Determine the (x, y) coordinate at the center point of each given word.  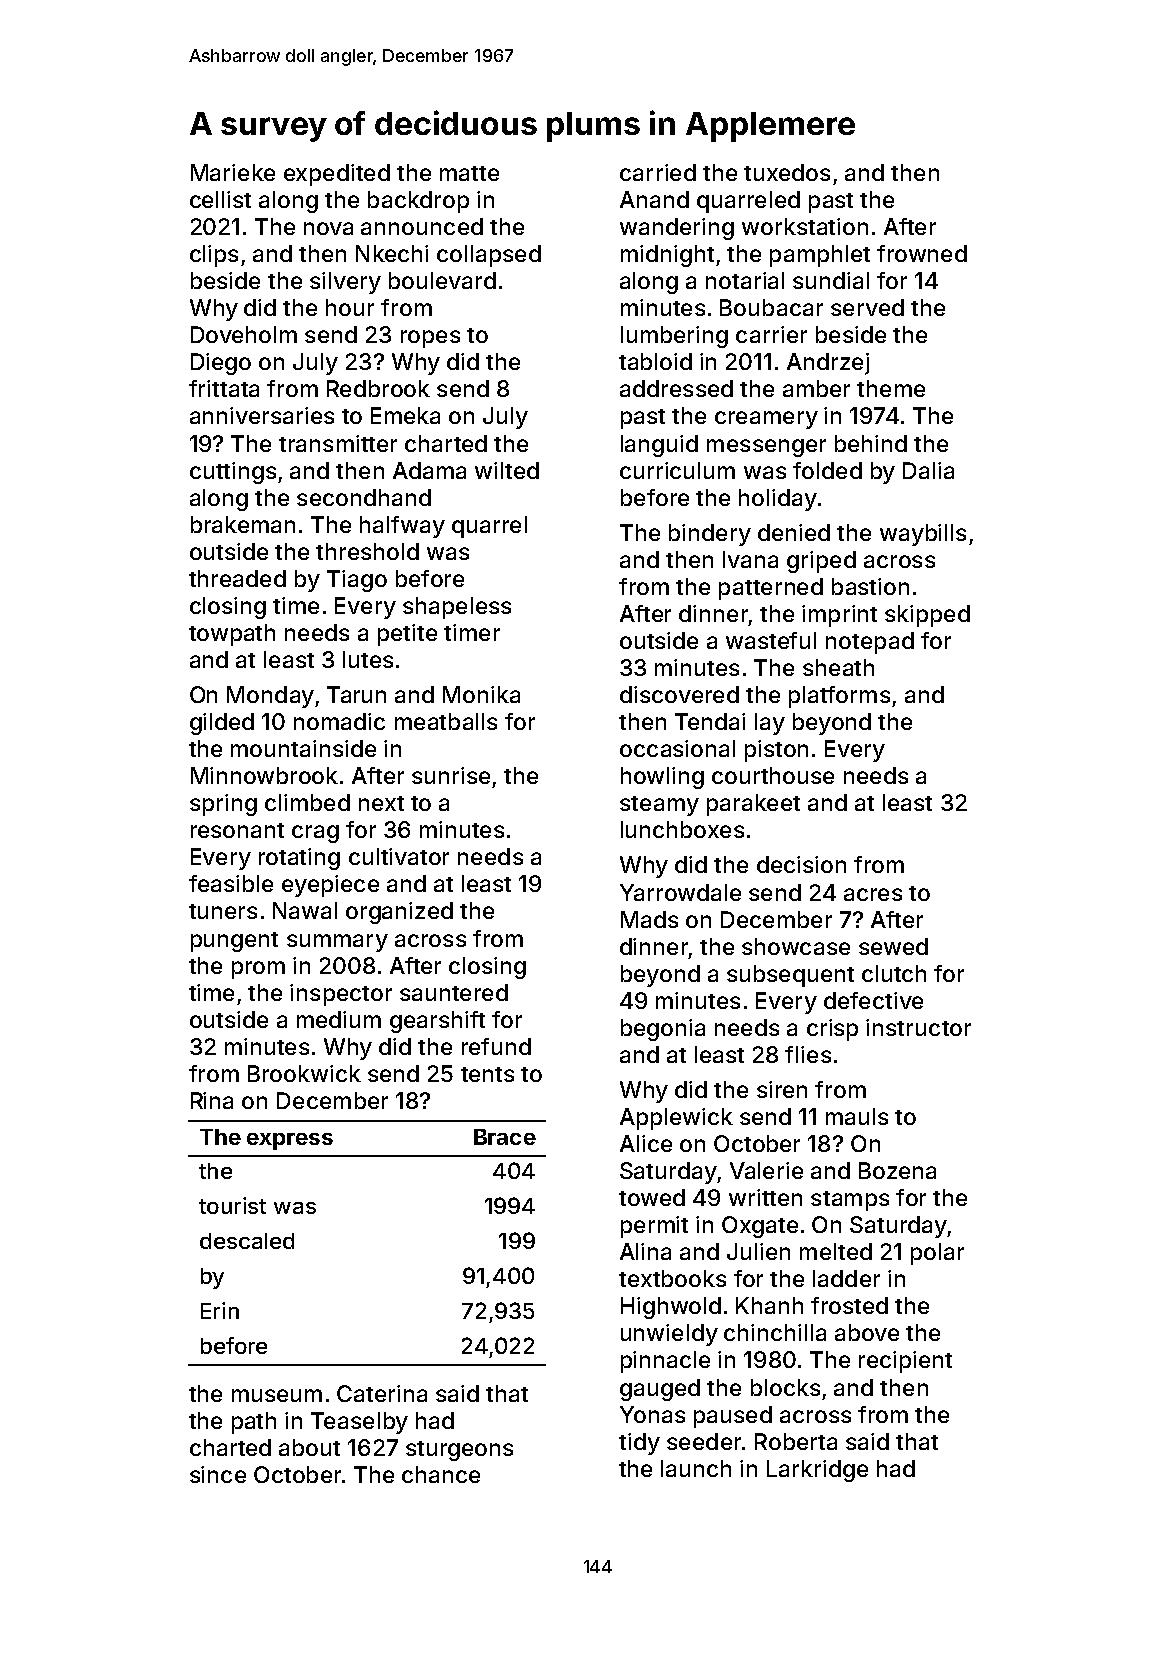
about (309, 1447)
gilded (222, 724)
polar (937, 1254)
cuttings (233, 473)
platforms (839, 697)
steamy (659, 806)
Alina (645, 1251)
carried (658, 172)
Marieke (233, 172)
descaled (247, 1241)
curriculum (677, 470)
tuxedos (787, 172)
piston (776, 751)
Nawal (305, 910)
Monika (481, 694)
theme (891, 388)
